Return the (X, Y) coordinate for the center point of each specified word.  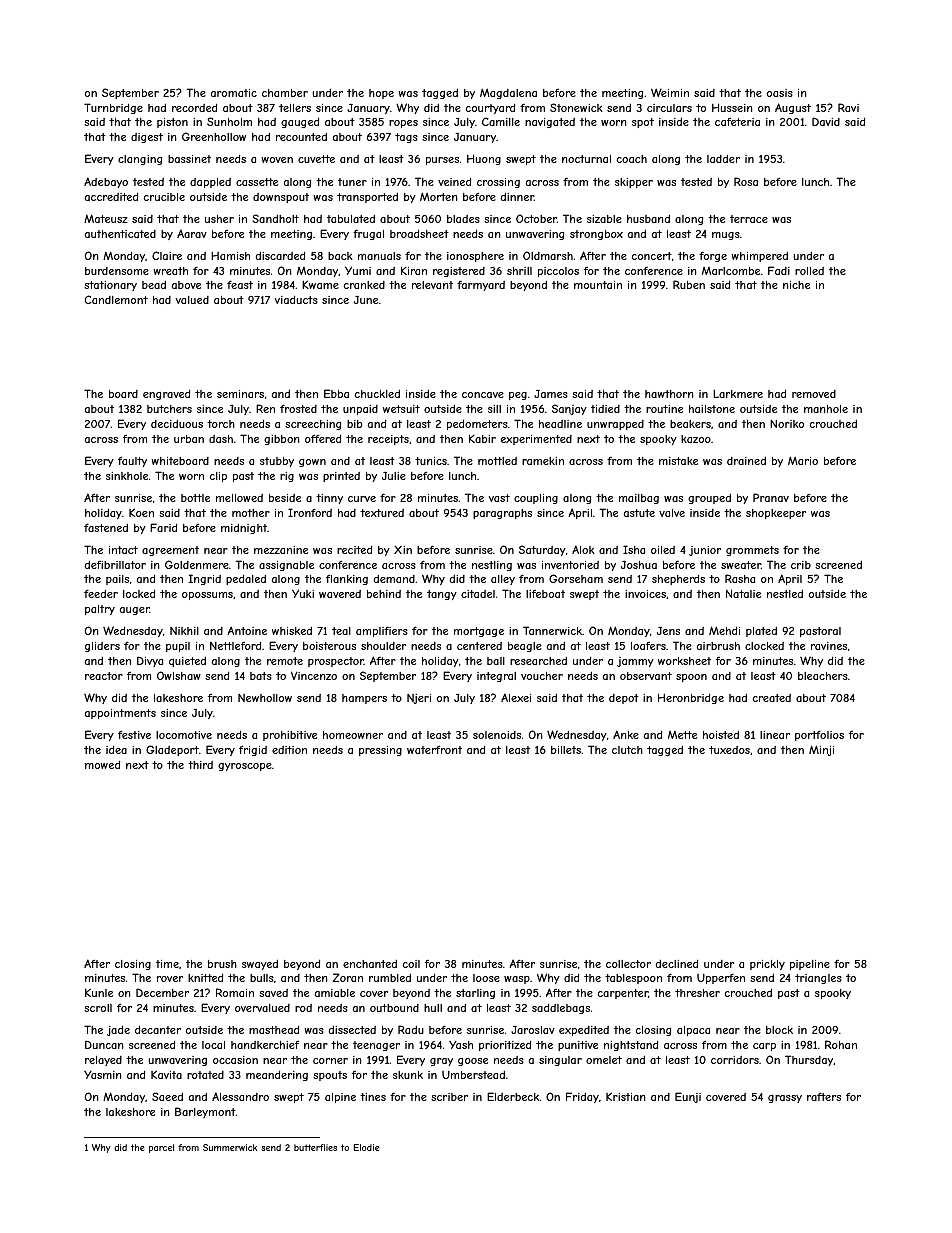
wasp (517, 980)
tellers (295, 108)
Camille (501, 121)
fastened (106, 527)
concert (652, 256)
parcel (161, 1148)
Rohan (841, 1044)
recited (354, 550)
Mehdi (724, 630)
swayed (260, 965)
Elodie (367, 1147)
